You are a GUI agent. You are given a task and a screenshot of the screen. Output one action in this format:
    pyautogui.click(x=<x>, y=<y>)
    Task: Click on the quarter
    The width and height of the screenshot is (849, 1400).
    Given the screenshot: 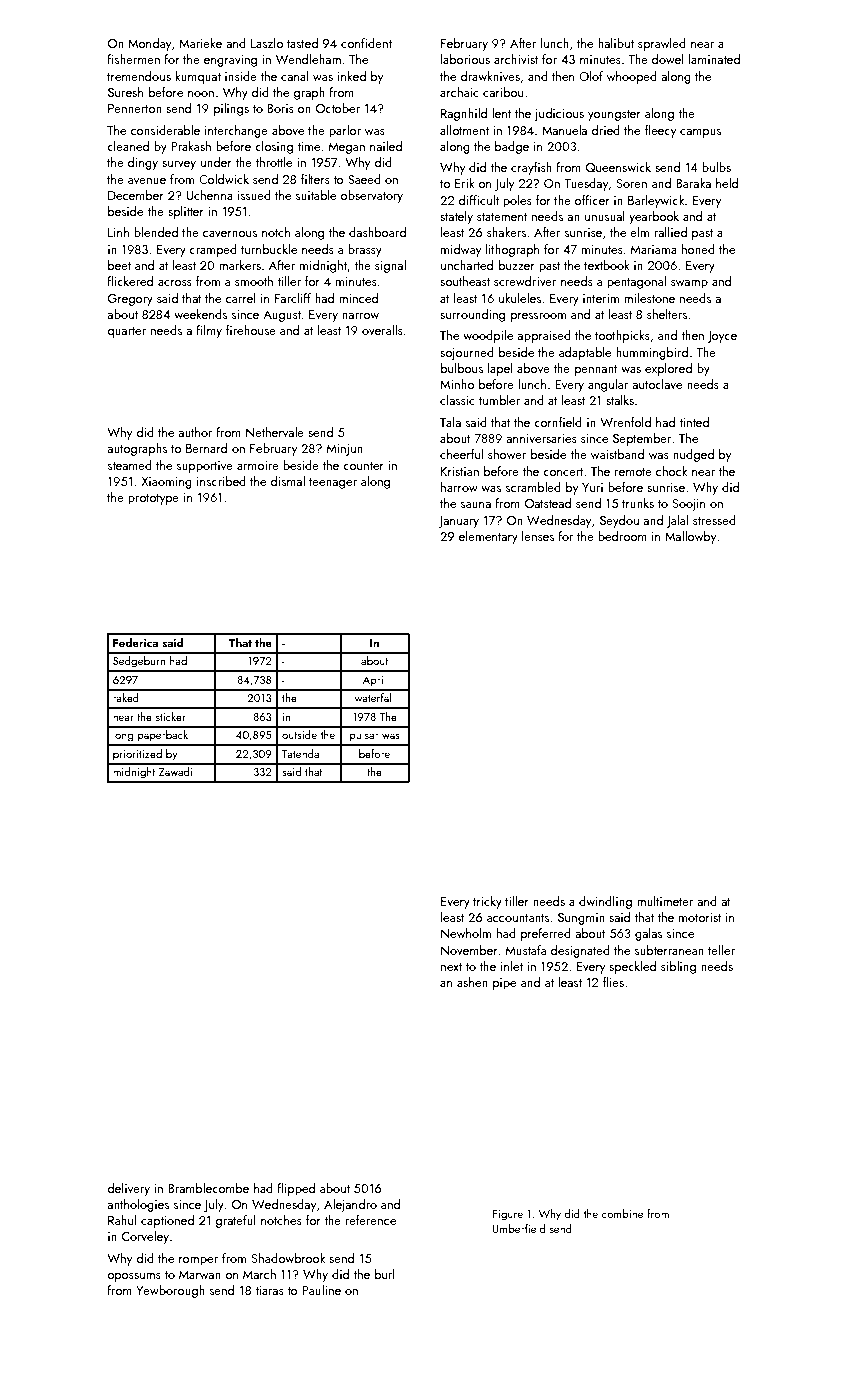 What is the action you would take?
    pyautogui.click(x=126, y=332)
